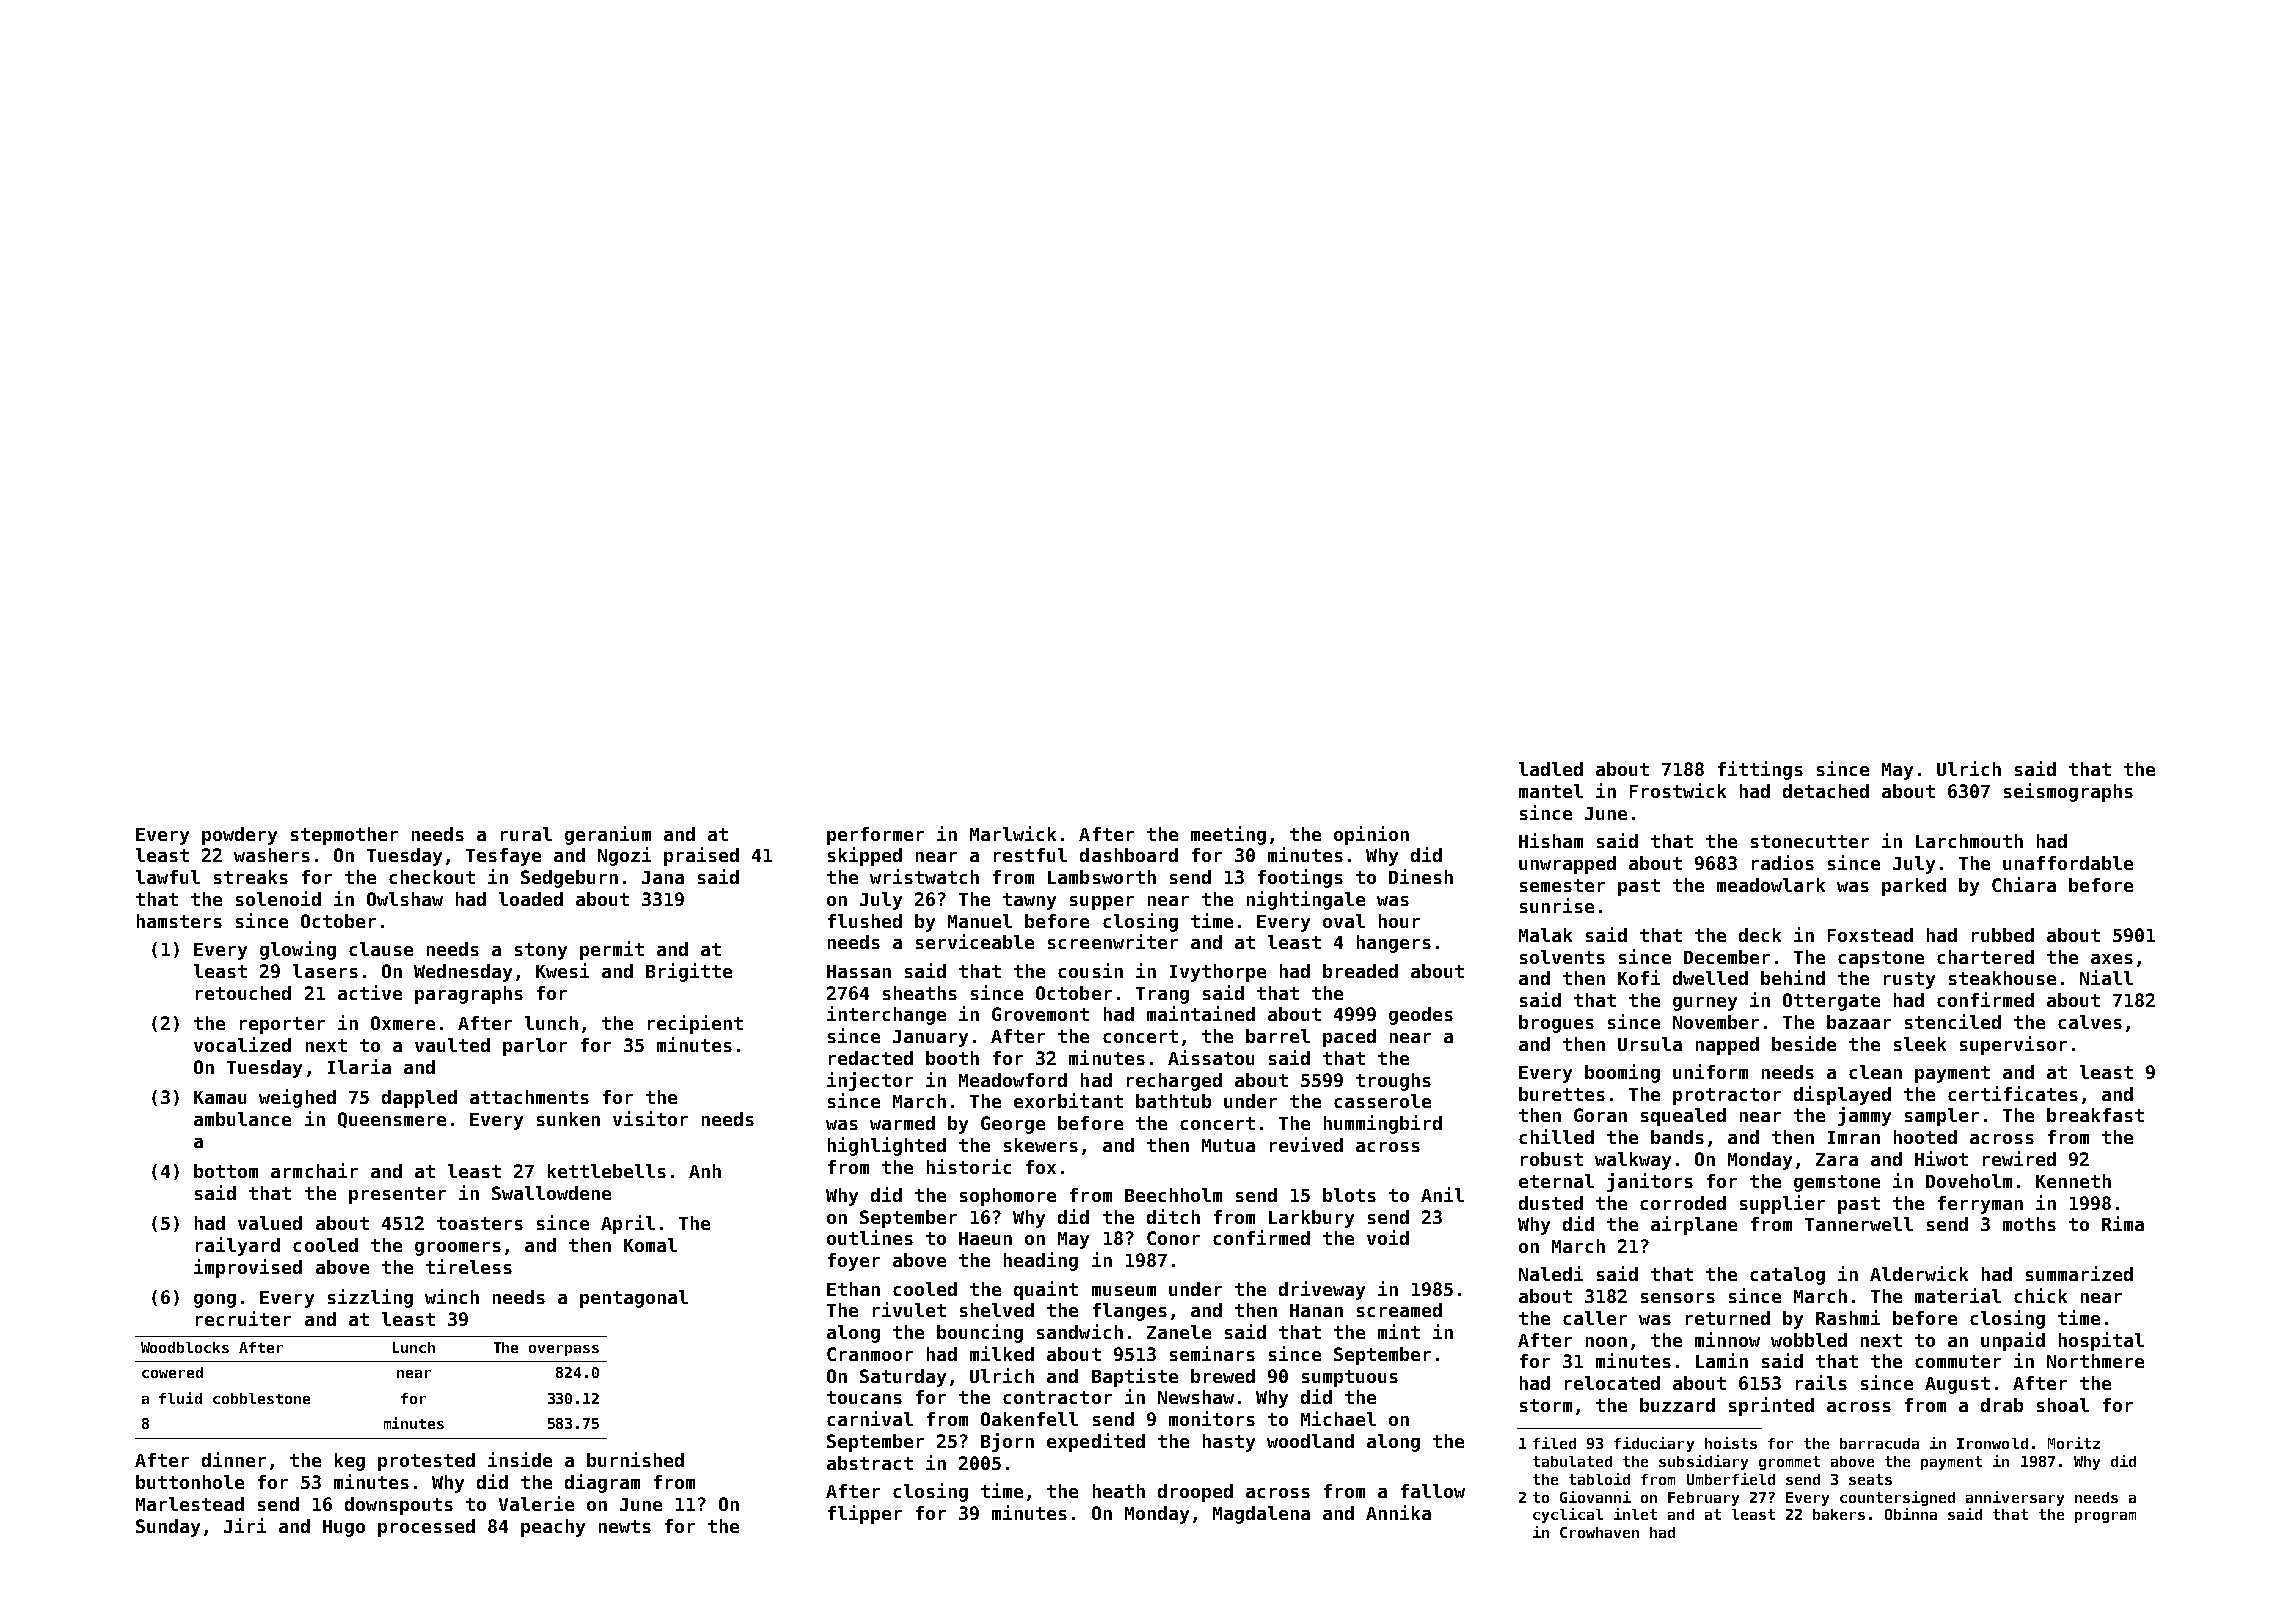 The image size is (2292, 1621). What do you see at coordinates (359, 1066) in the screenshot?
I see `Ilaria` at bounding box center [359, 1066].
